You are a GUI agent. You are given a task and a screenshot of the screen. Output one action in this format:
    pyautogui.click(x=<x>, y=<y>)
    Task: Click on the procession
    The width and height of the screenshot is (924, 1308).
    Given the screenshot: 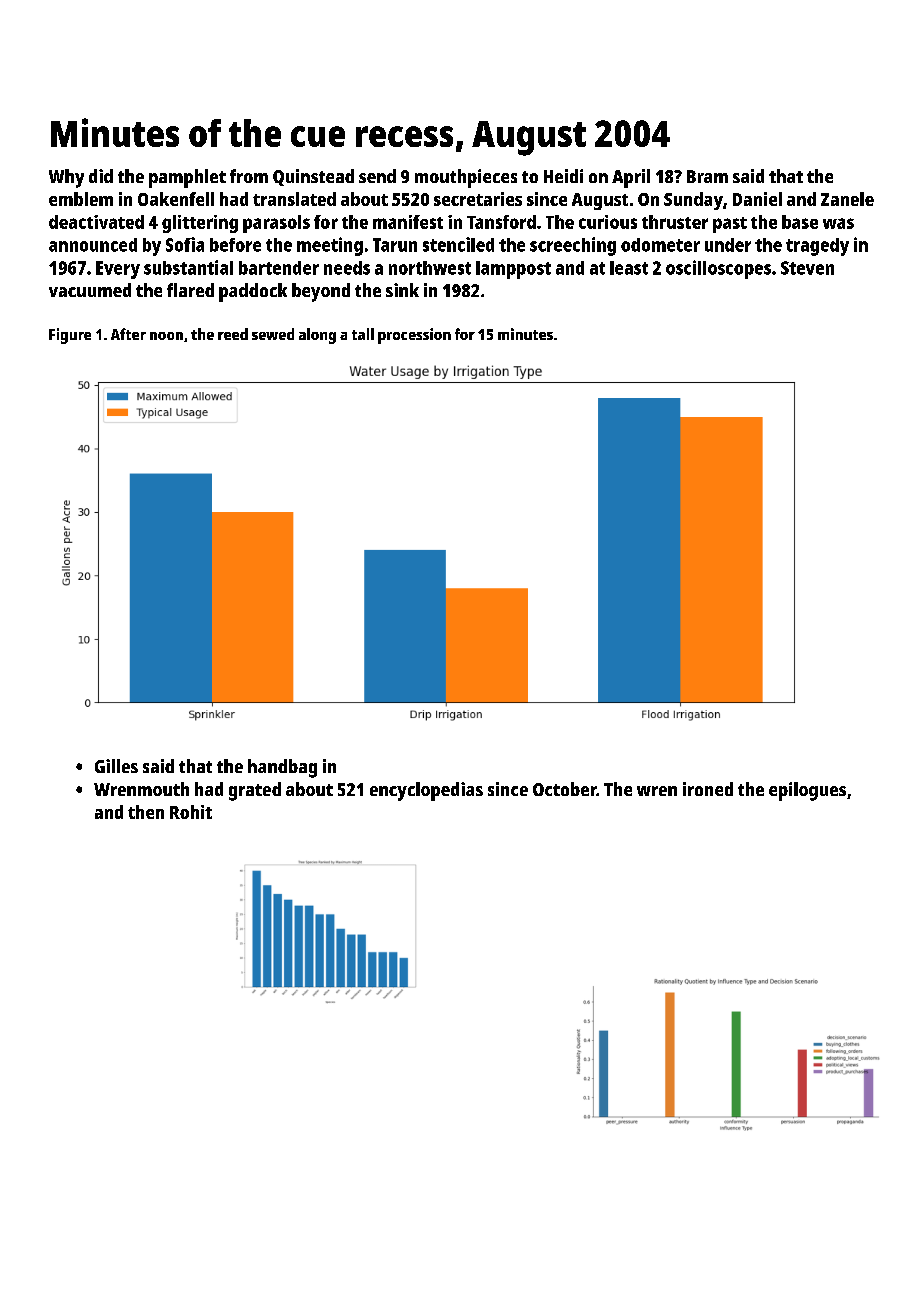 What is the action you would take?
    pyautogui.click(x=414, y=336)
